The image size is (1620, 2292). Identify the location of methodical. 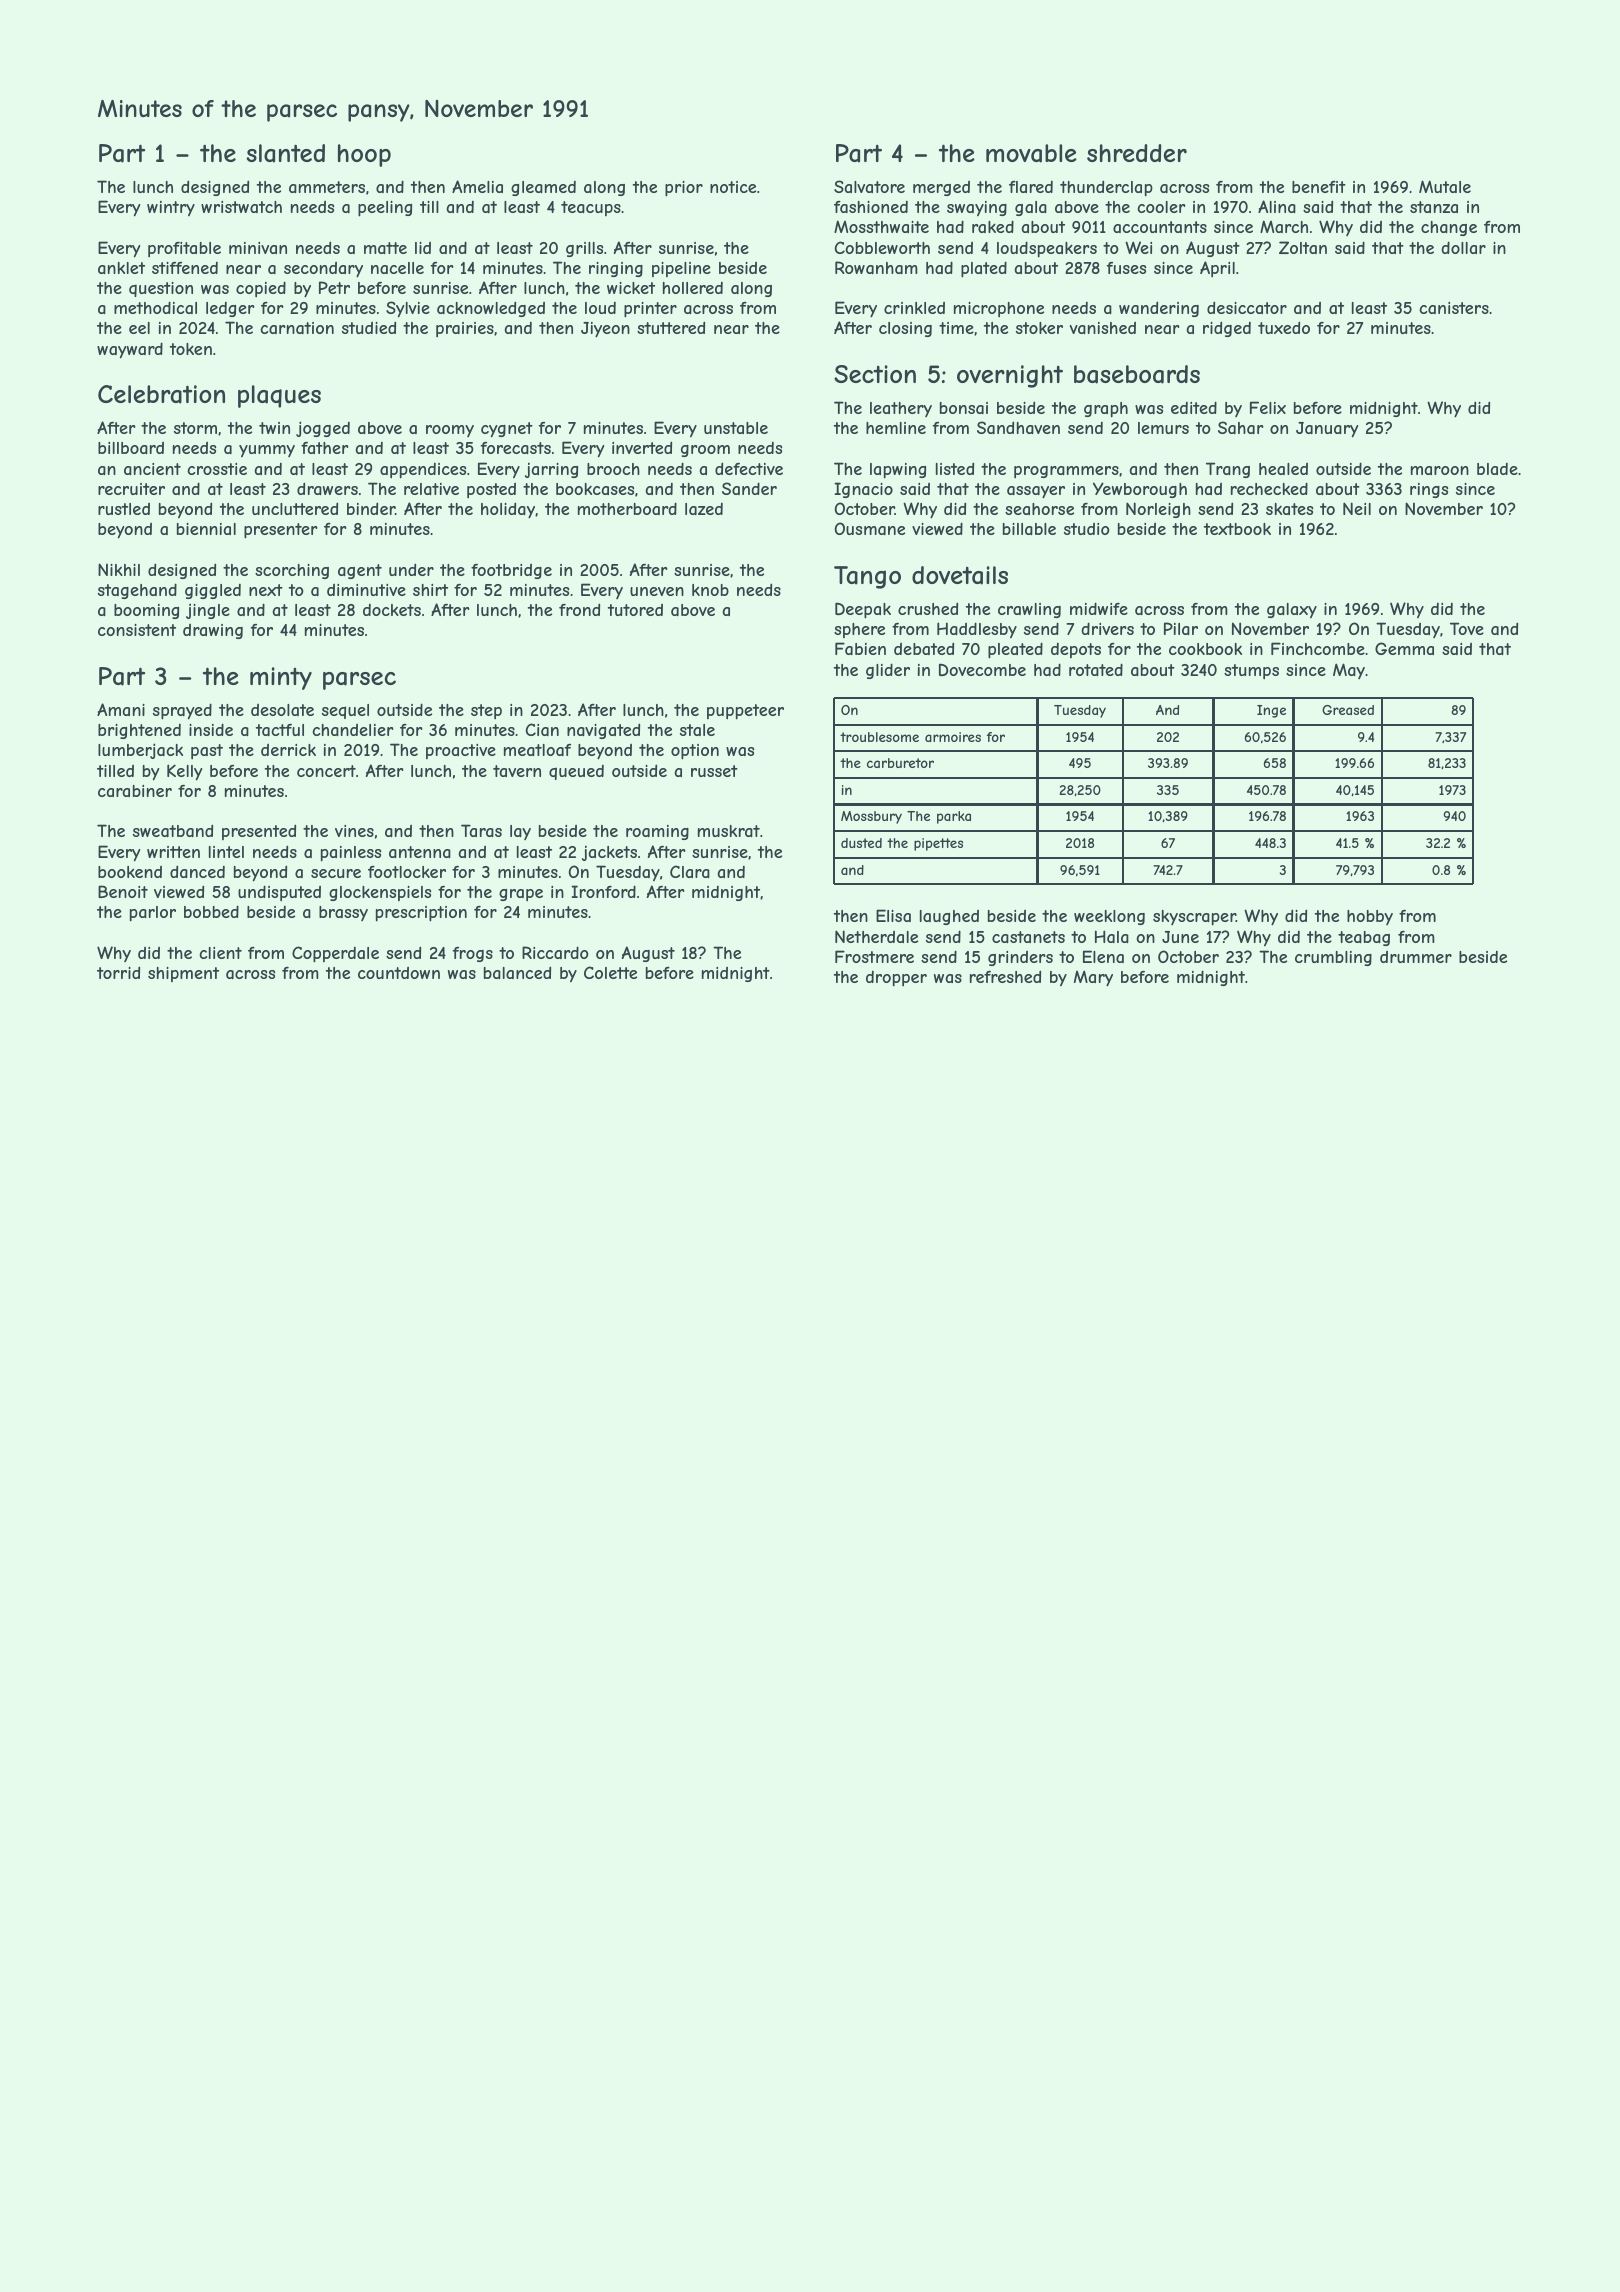
(155, 307).
